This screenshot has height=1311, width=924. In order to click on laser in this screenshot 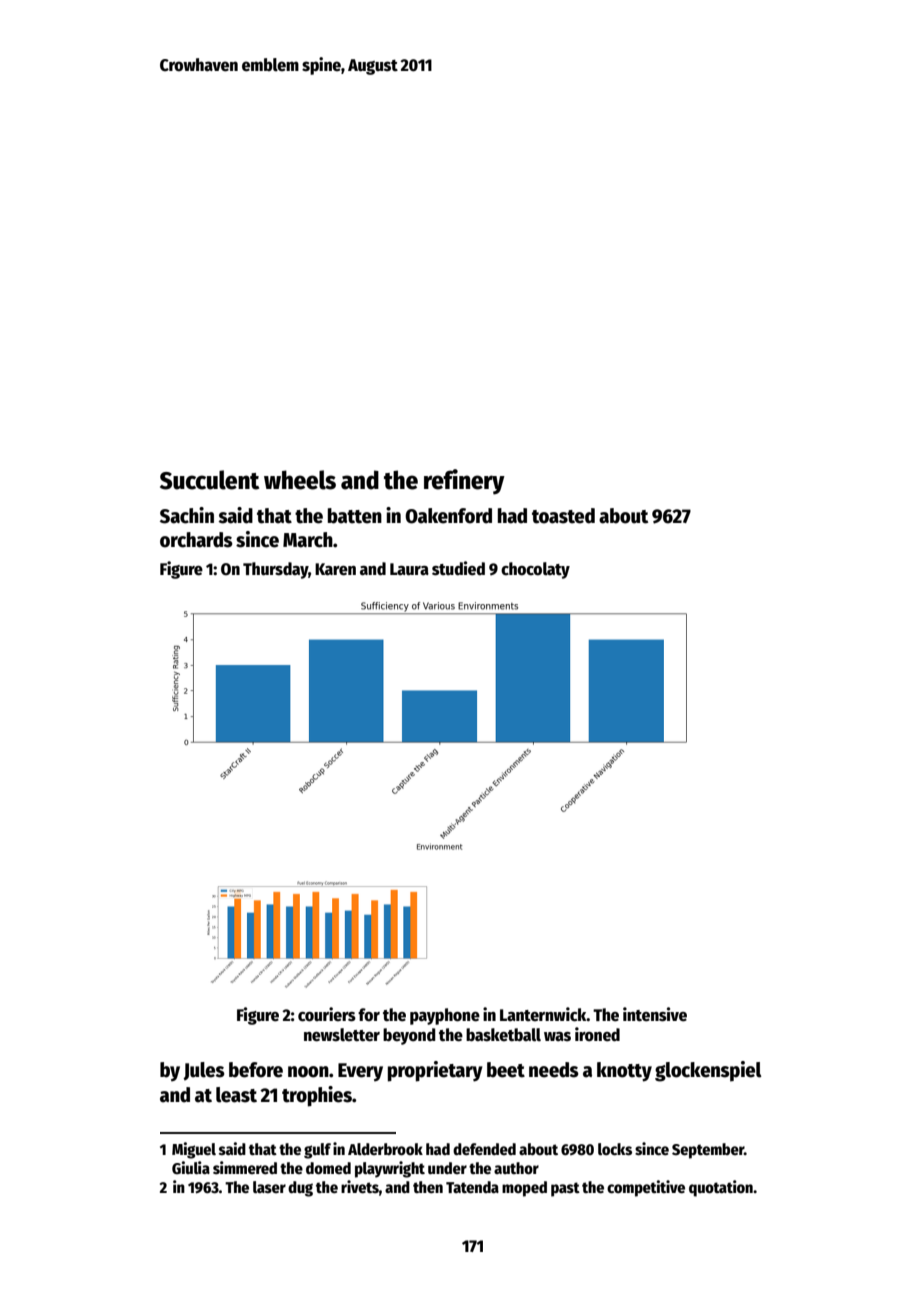, I will do `click(269, 1187)`.
